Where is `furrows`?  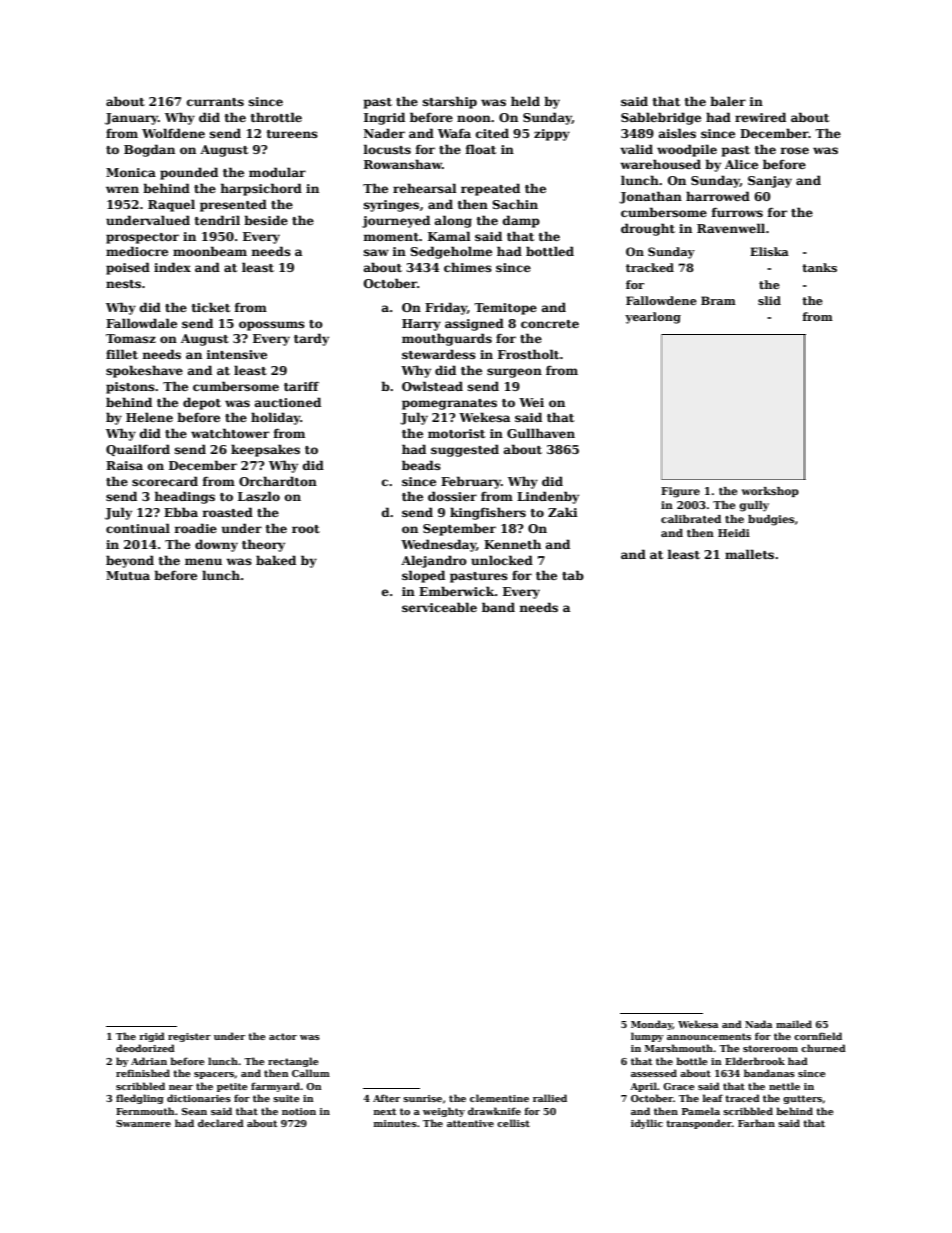 furrows is located at coordinates (737, 212).
